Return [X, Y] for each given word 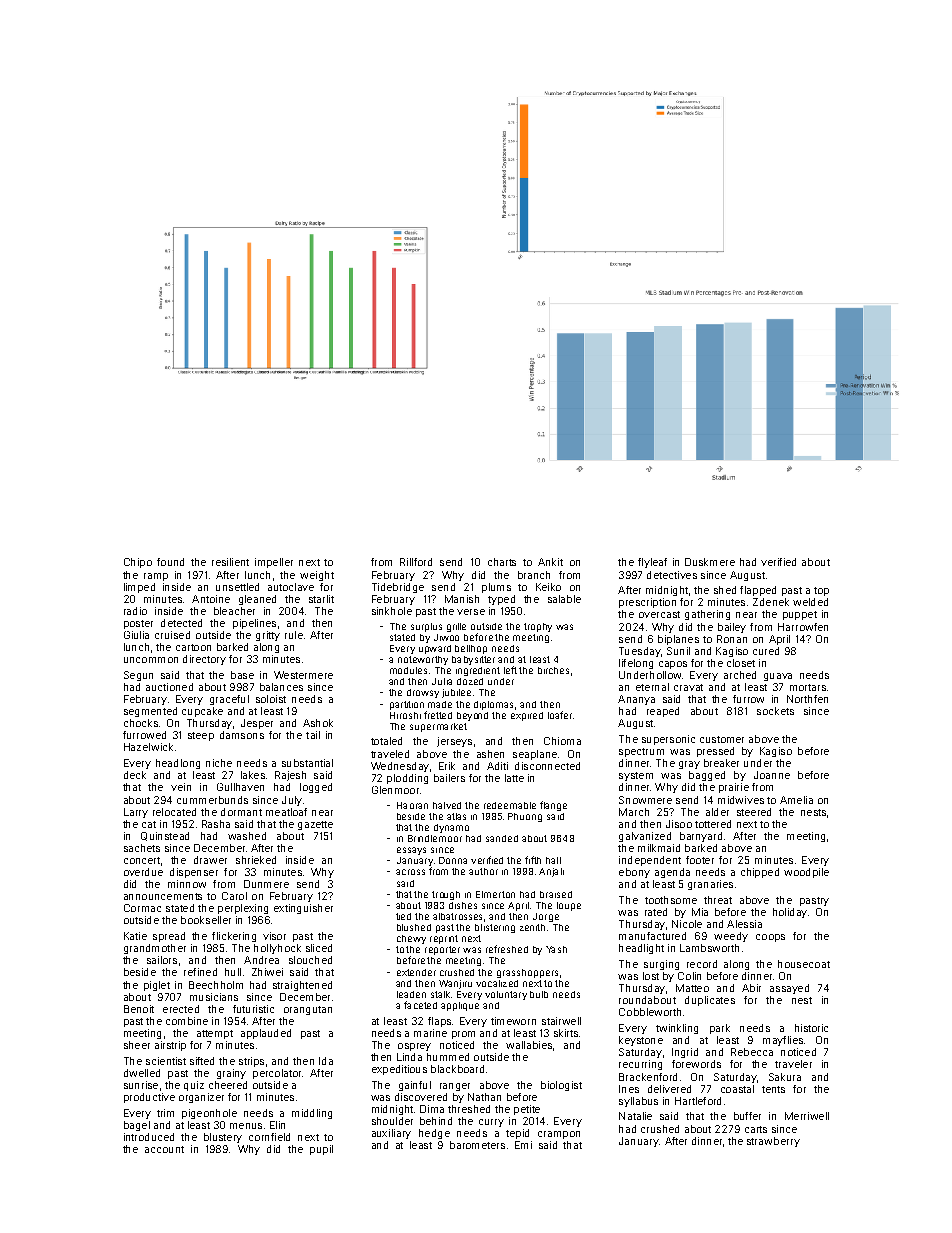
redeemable [510, 805]
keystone [641, 1041]
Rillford [416, 562]
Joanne [772, 775]
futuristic [253, 1009]
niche [219, 763]
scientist [166, 1061]
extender [416, 972]
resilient [230, 562]
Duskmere [710, 562]
